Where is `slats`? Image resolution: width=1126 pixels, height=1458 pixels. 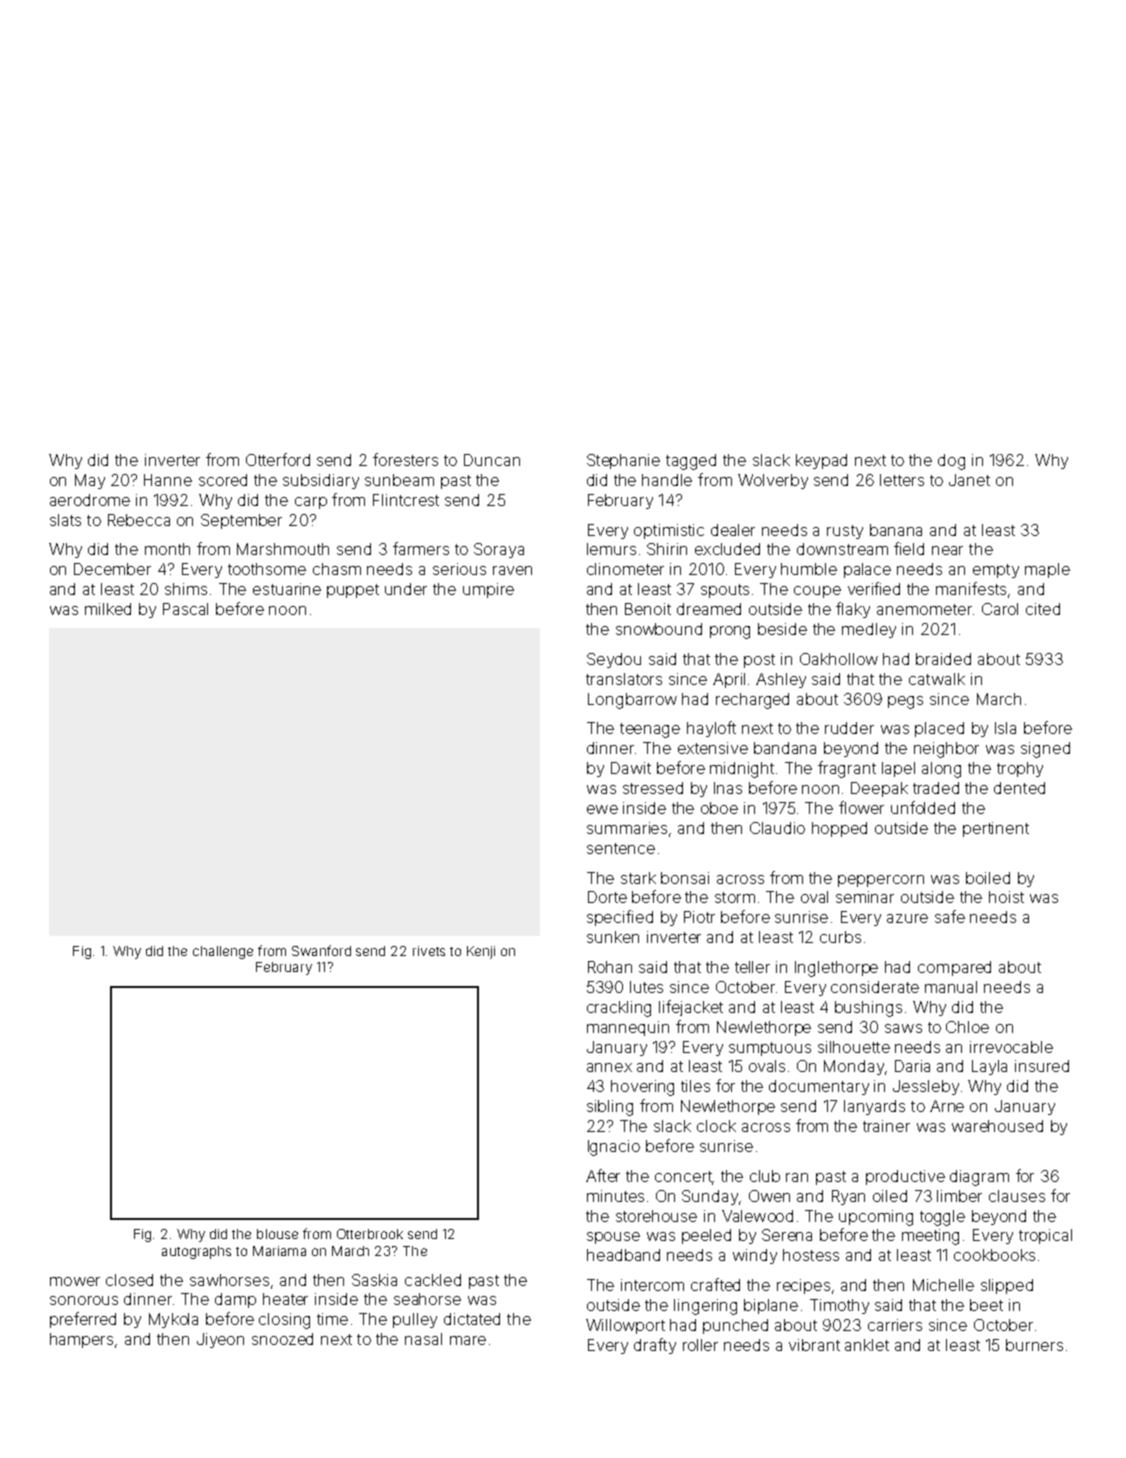 slats is located at coordinates (65, 520).
